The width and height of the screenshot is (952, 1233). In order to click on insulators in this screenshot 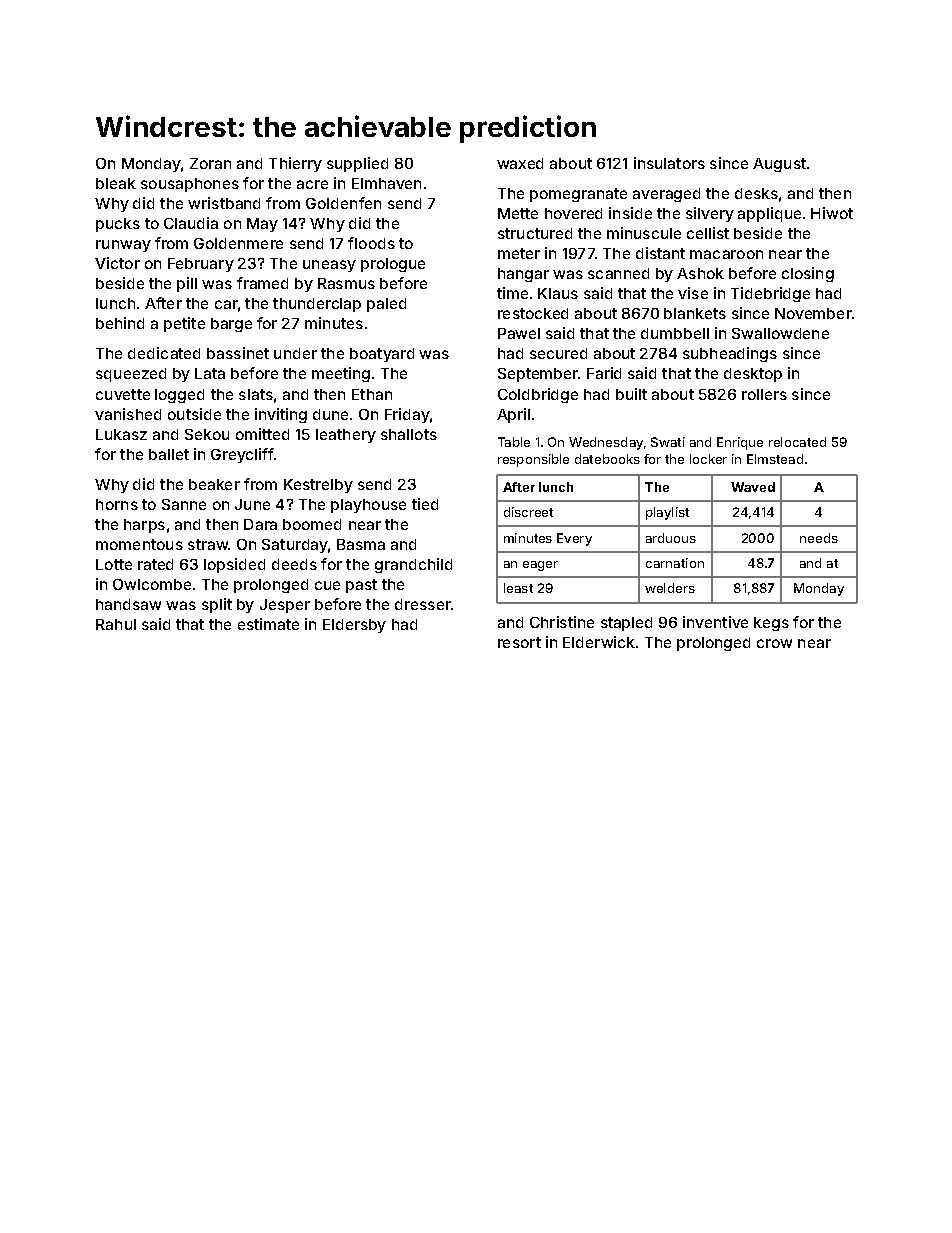, I will do `click(669, 163)`.
